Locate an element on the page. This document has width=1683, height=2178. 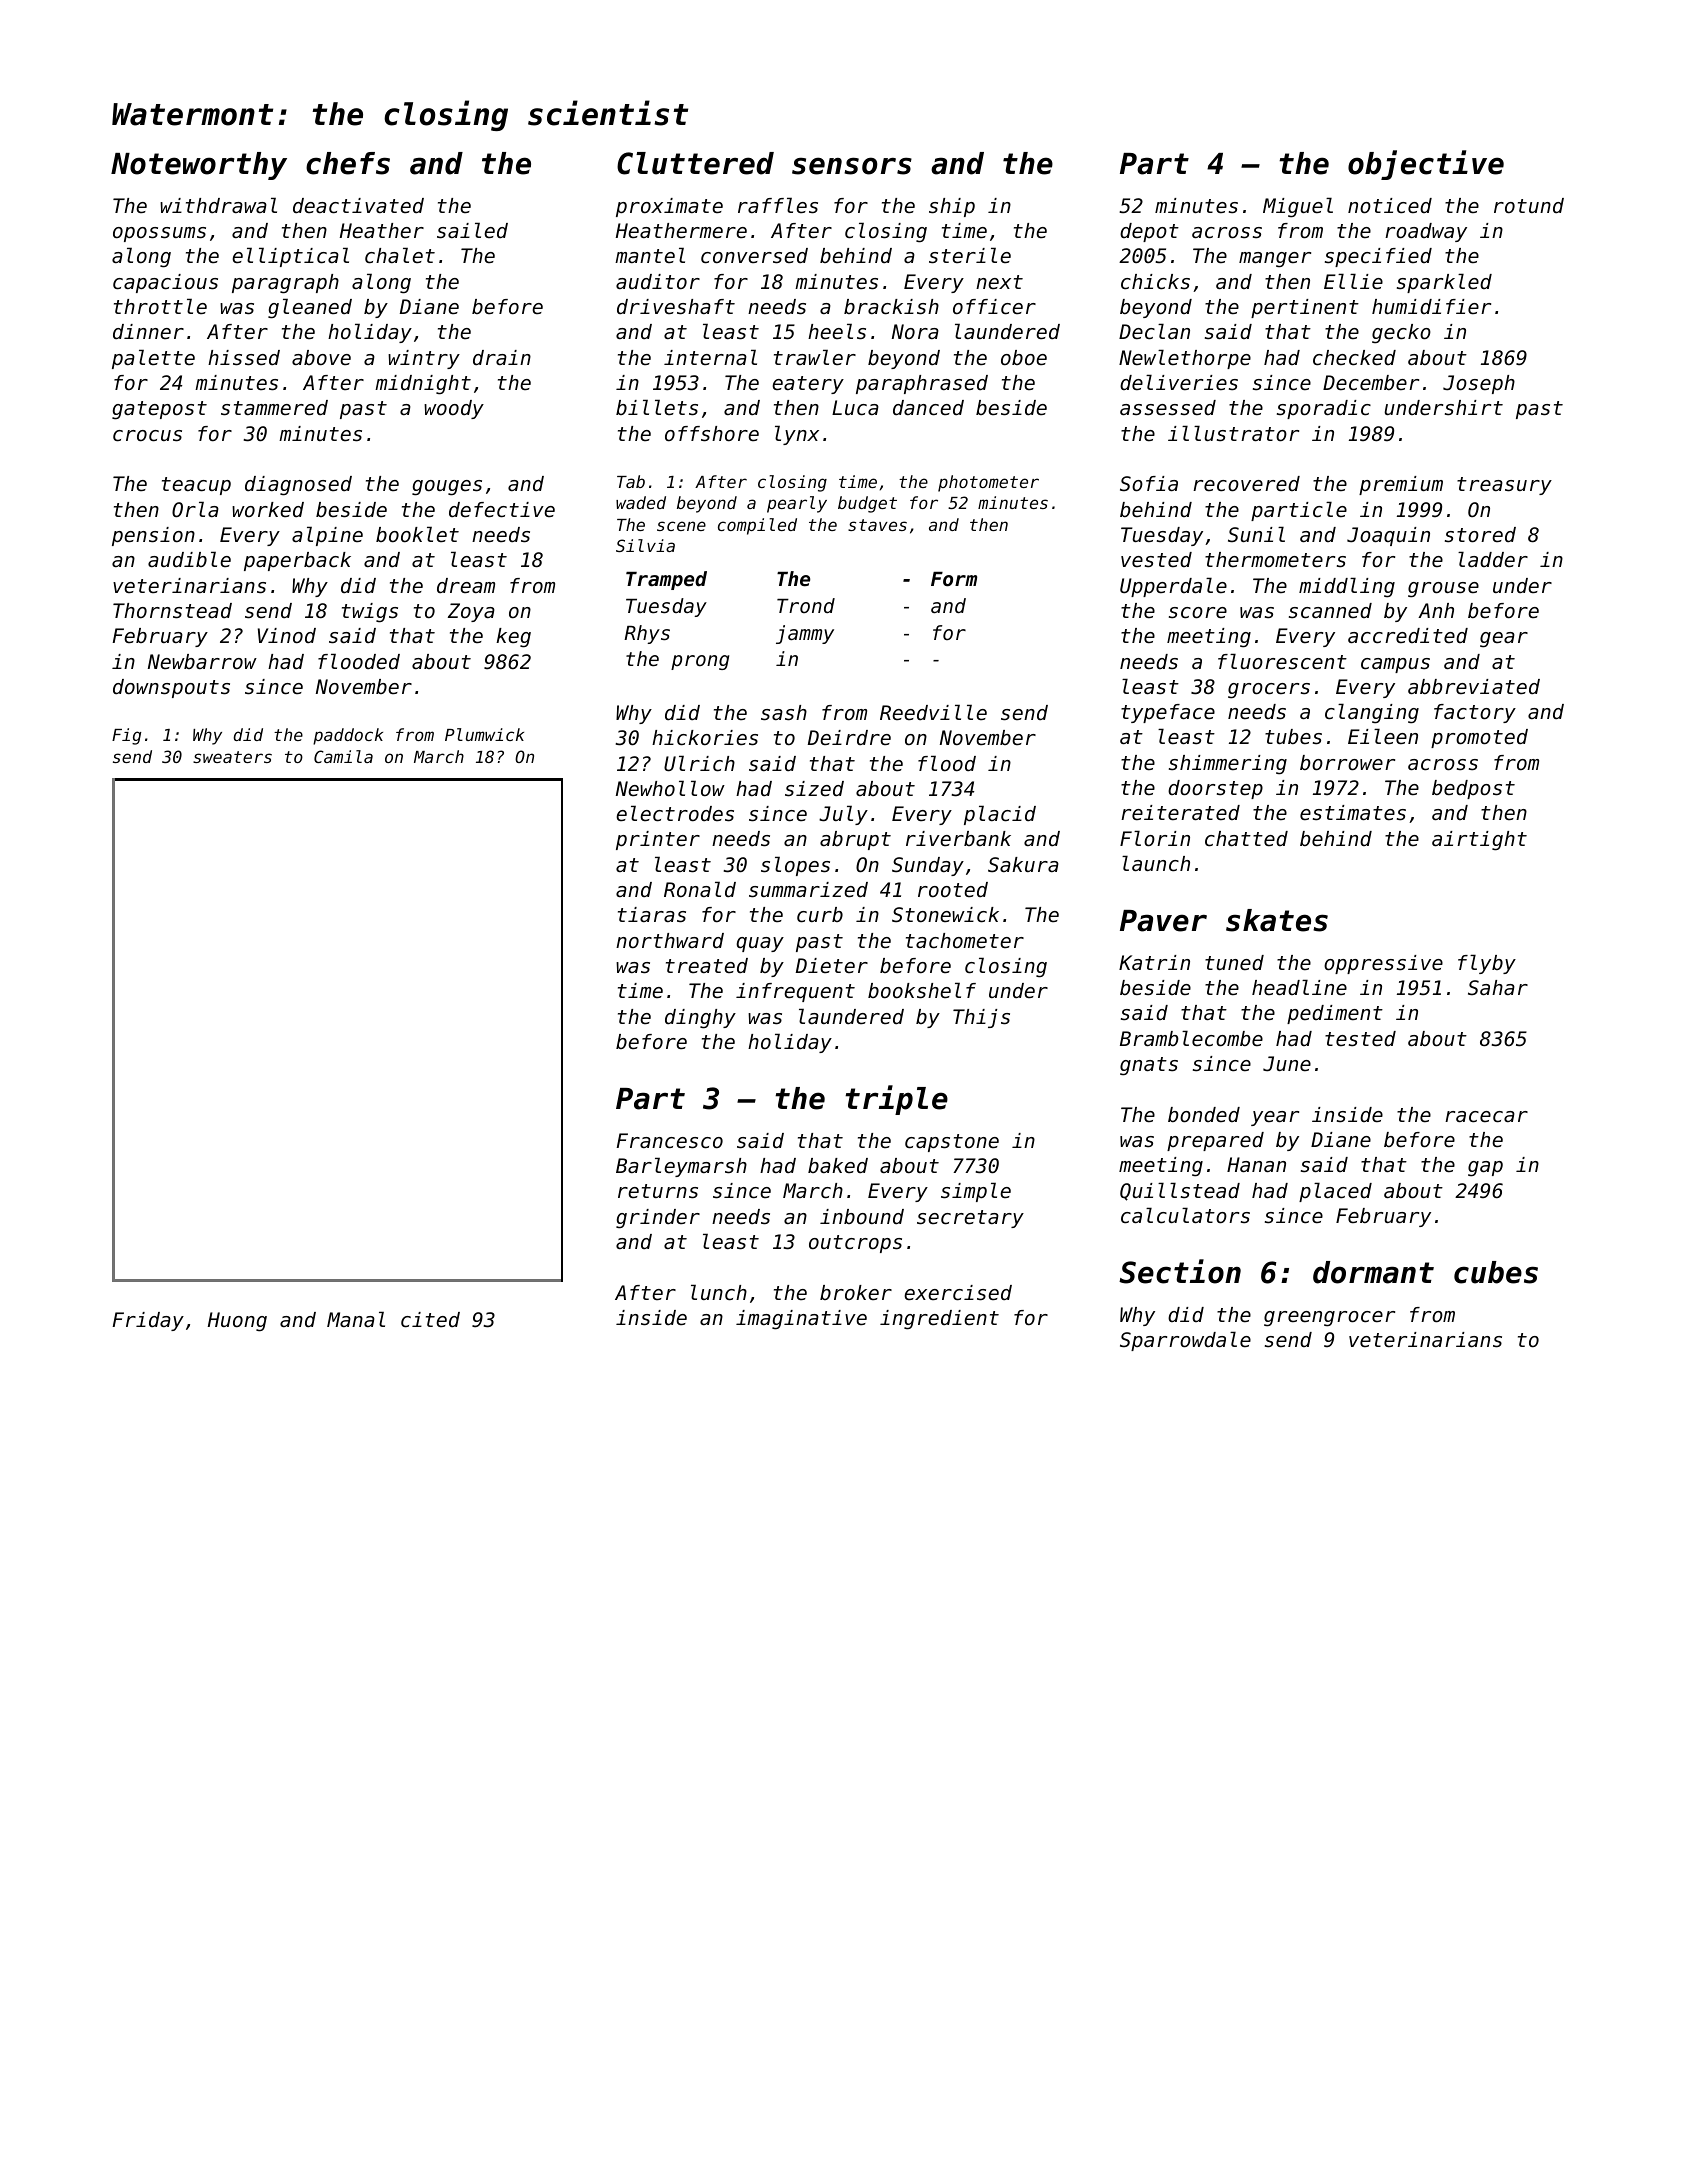
treasury is located at coordinates (1504, 486).
